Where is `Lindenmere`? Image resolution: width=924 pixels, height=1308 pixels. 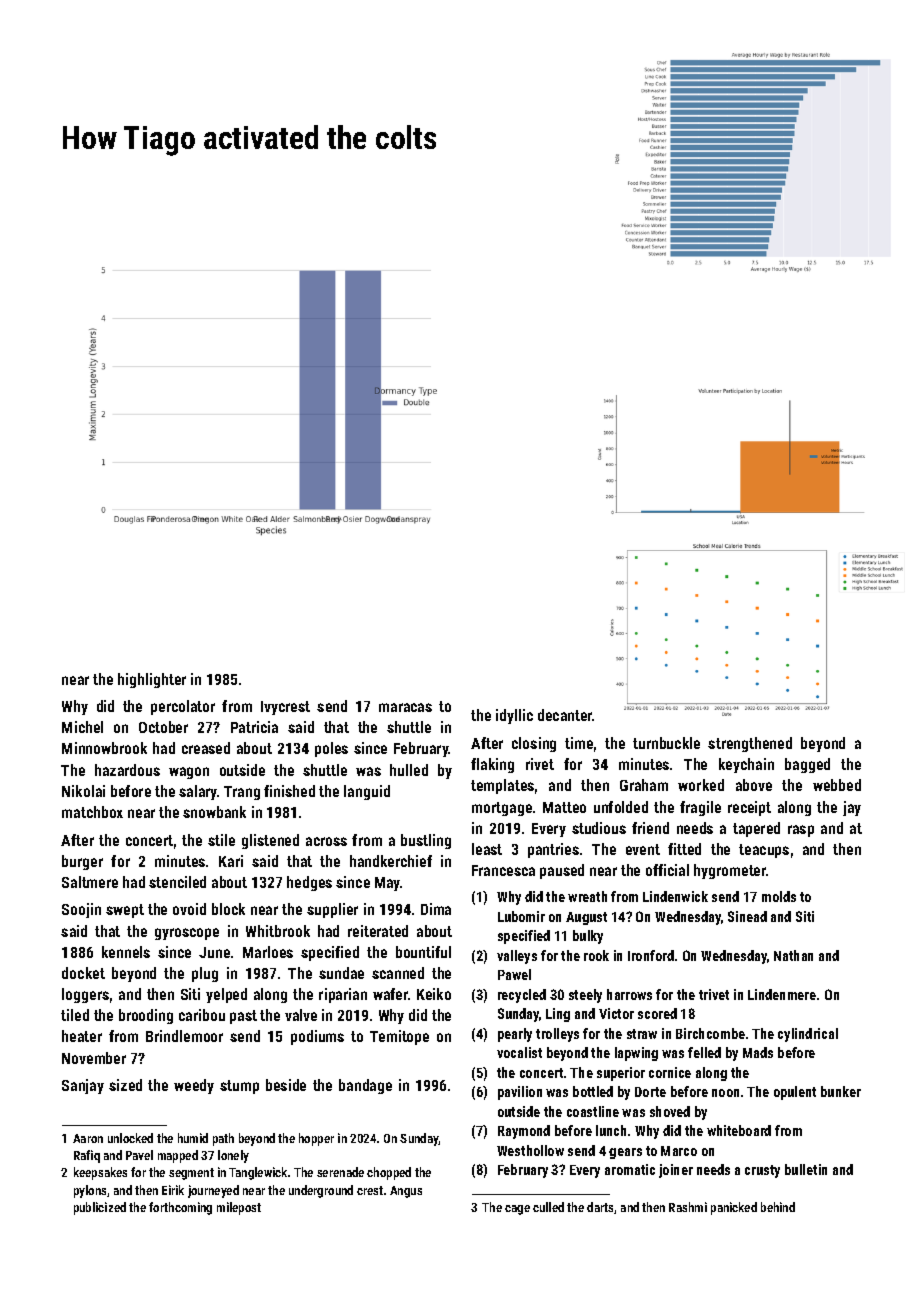
Lindenmere is located at coordinates (782, 994).
